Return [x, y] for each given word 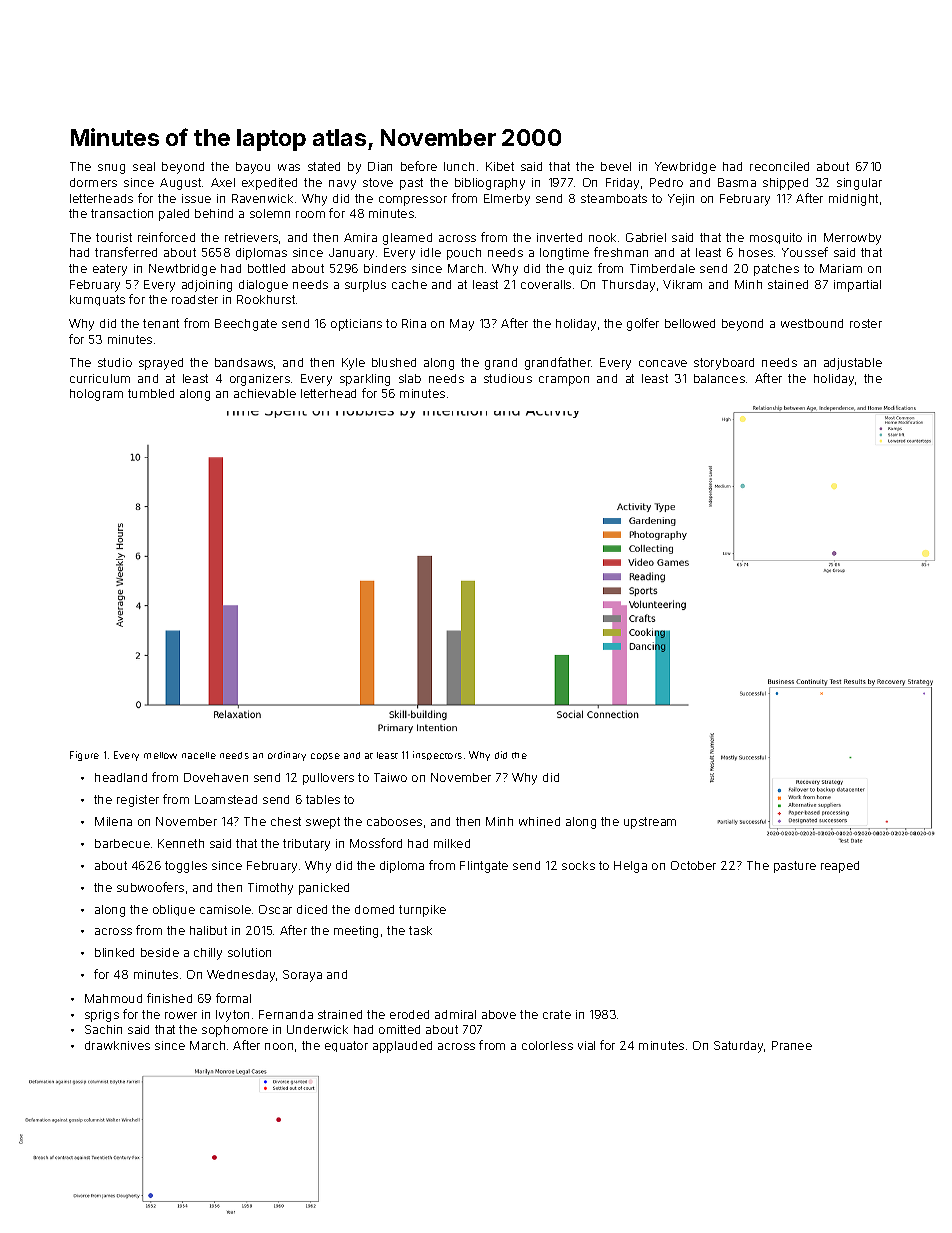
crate [557, 1014]
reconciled [779, 166]
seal [144, 166]
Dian [380, 166]
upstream [650, 823]
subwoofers [150, 887]
